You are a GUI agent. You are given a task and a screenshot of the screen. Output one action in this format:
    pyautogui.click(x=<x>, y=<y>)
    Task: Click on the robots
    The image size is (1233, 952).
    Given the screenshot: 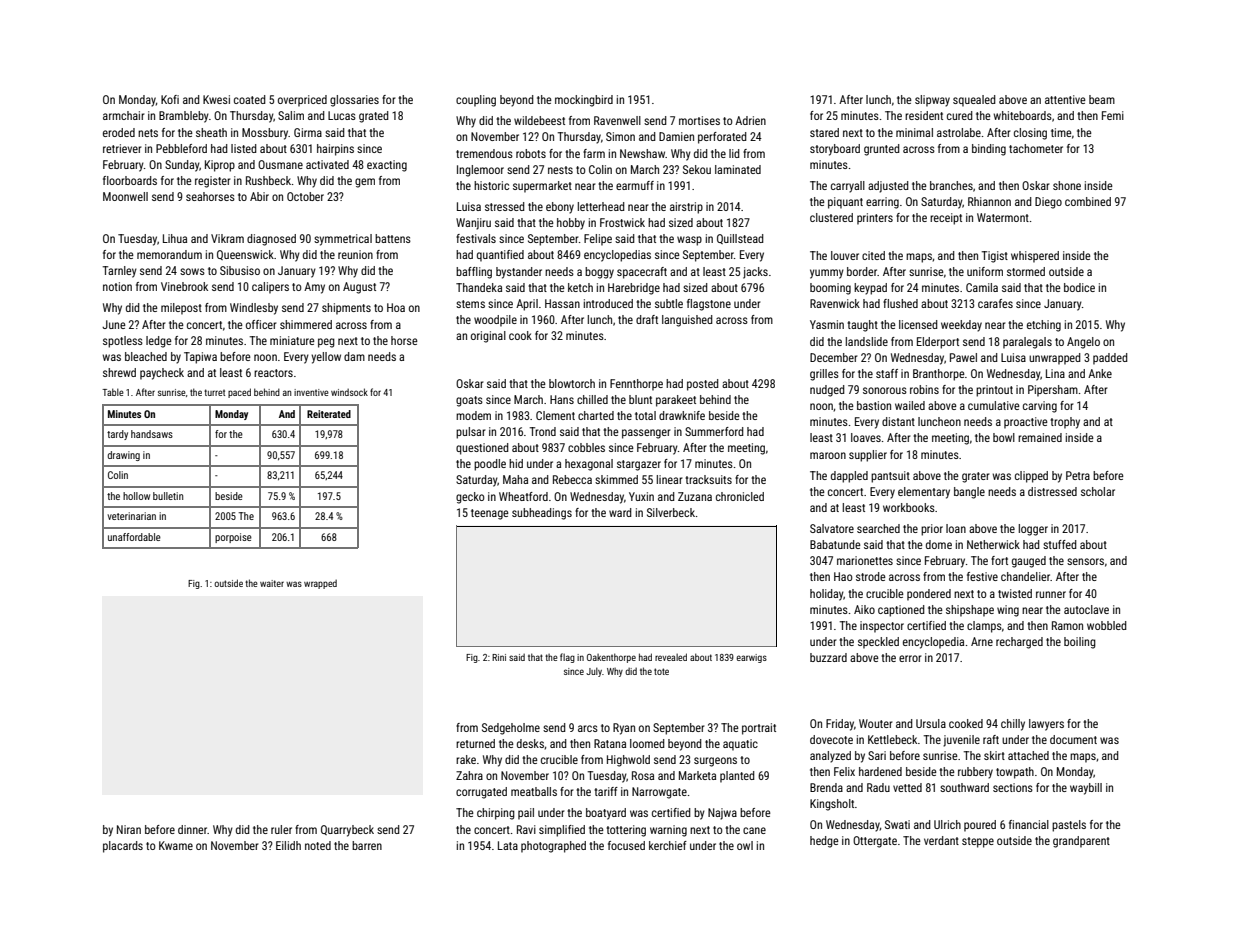 What is the action you would take?
    pyautogui.click(x=531, y=153)
